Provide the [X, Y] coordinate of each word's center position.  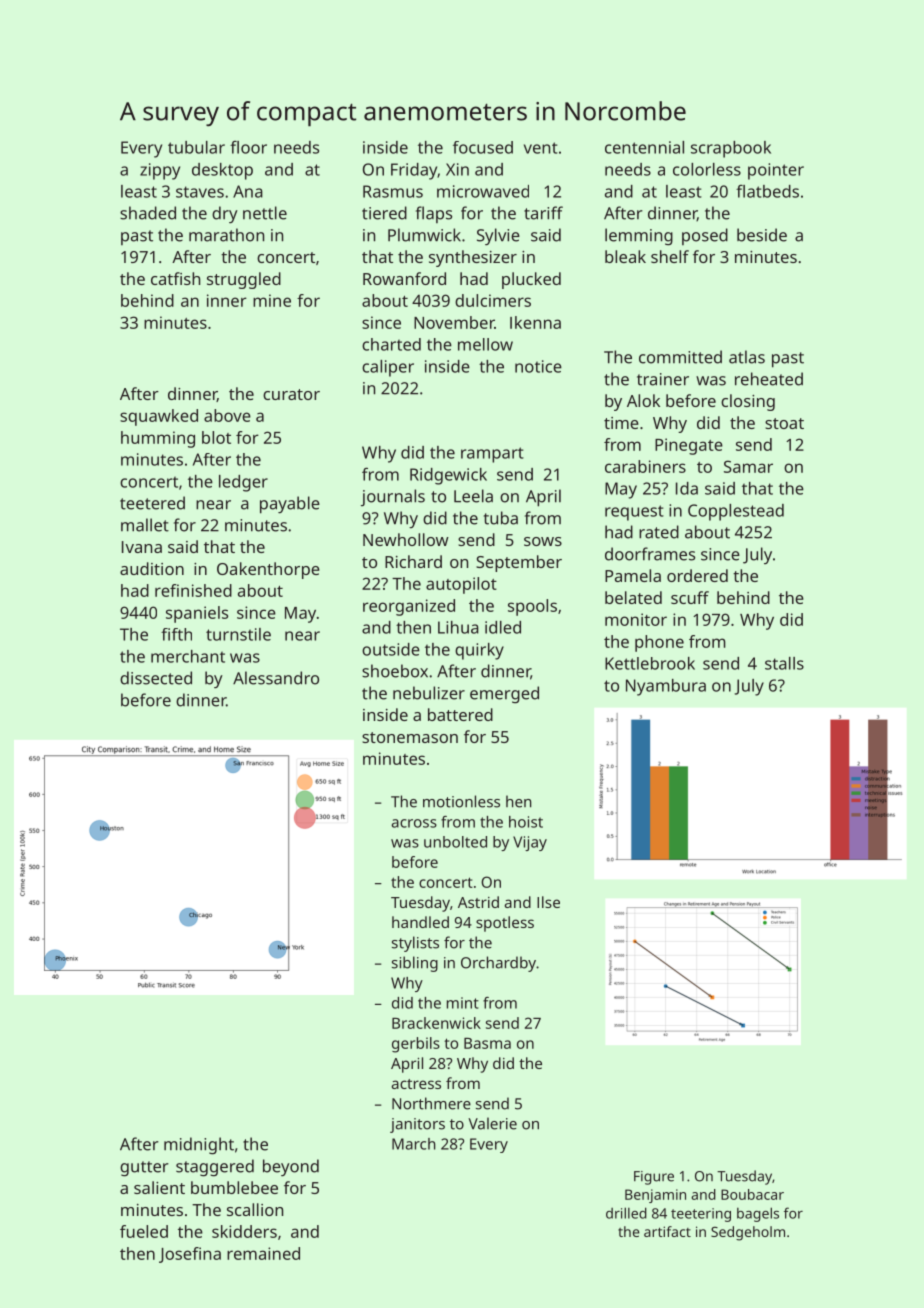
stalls [784, 663]
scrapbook [731, 149]
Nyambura [666, 687]
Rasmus [393, 191]
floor [248, 147]
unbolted [455, 842]
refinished [193, 590]
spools [532, 607]
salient [159, 1187]
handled [420, 922]
